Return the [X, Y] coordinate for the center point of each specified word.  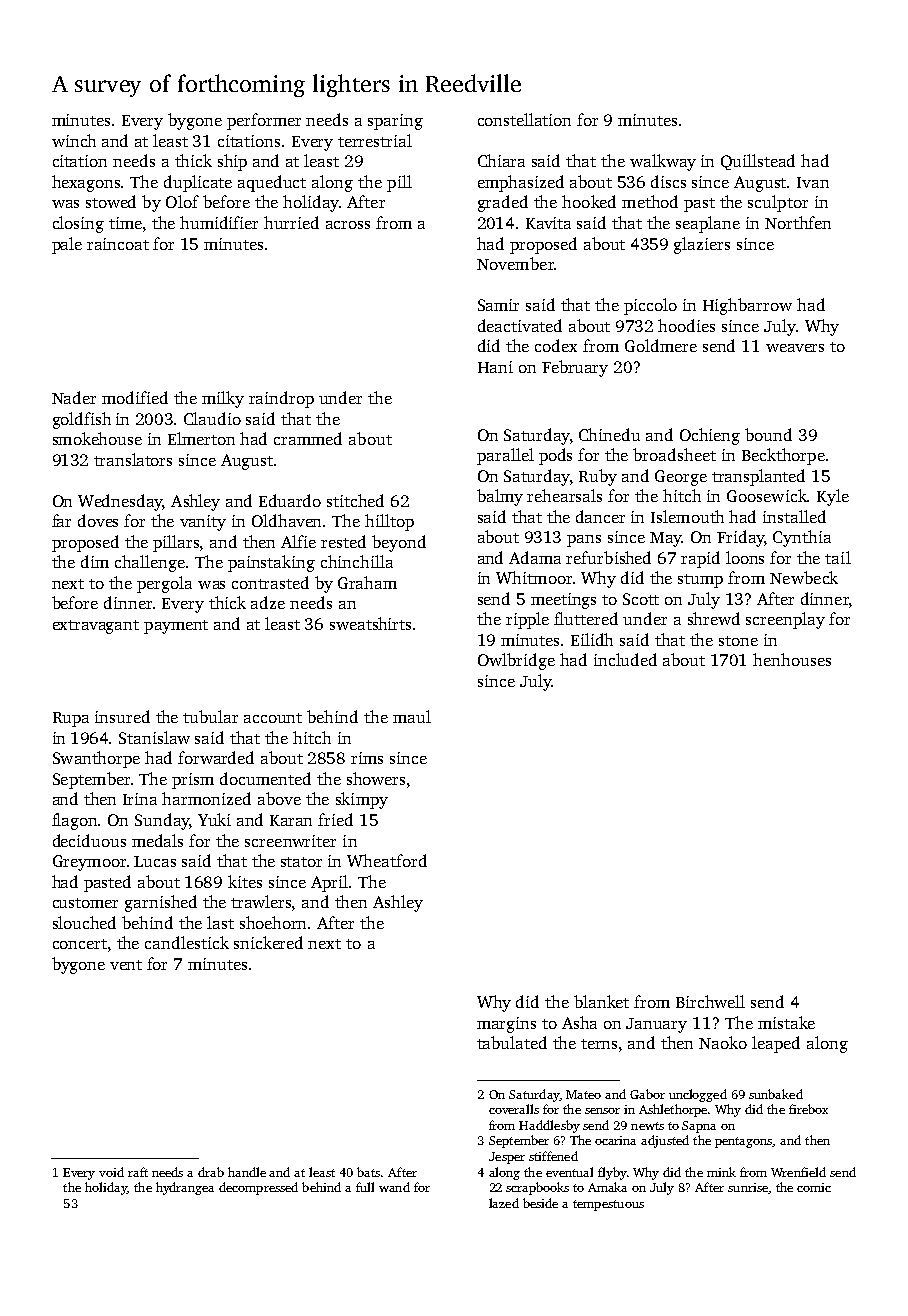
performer [264, 121]
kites [245, 881]
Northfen [798, 222]
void [111, 1172]
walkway [663, 162]
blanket [601, 1001]
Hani [495, 367]
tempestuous [608, 1205]
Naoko [723, 1042]
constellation [524, 119]
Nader [74, 397]
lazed [504, 1203]
